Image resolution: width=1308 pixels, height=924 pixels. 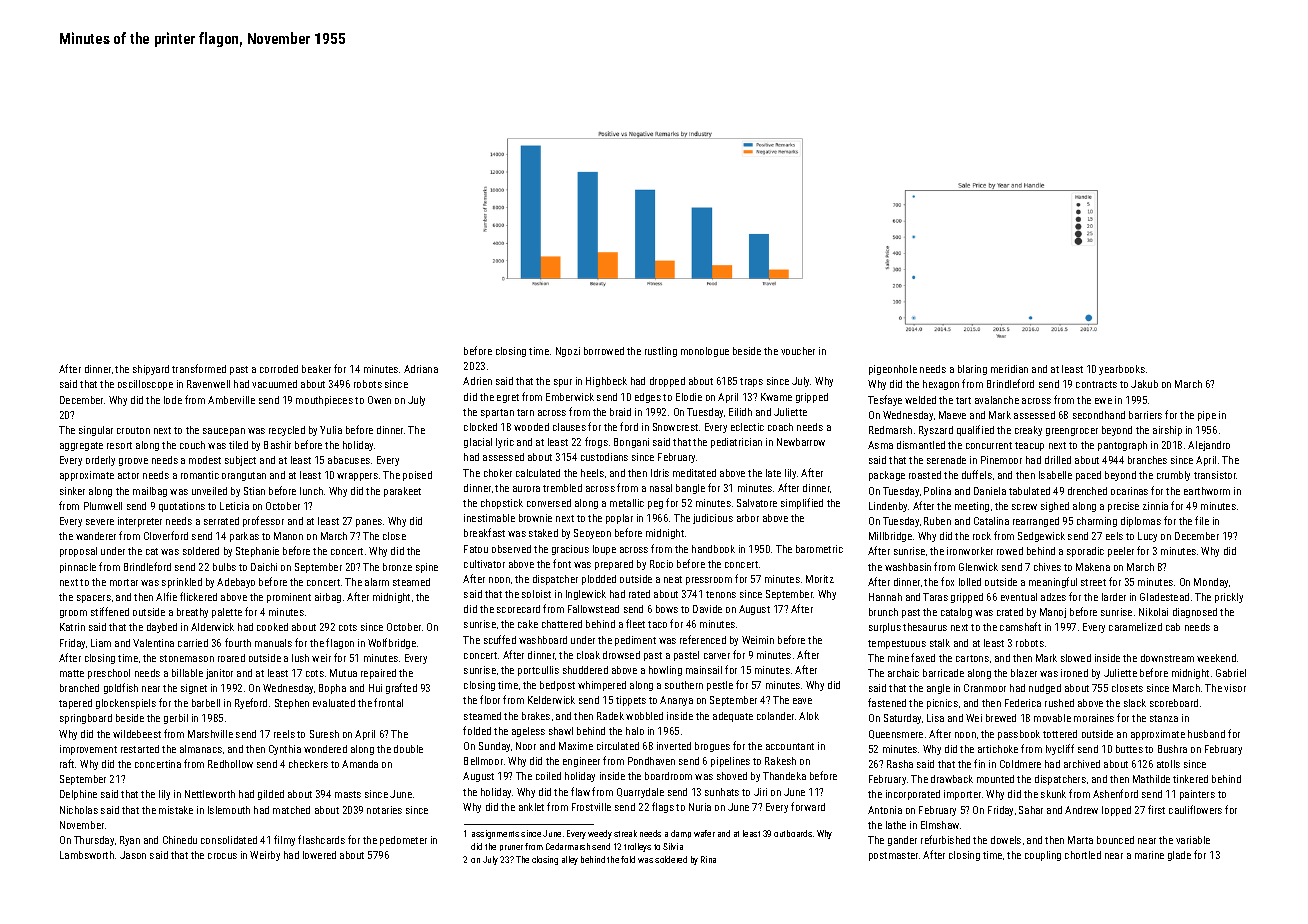 I want to click on almanacs, so click(x=201, y=749).
